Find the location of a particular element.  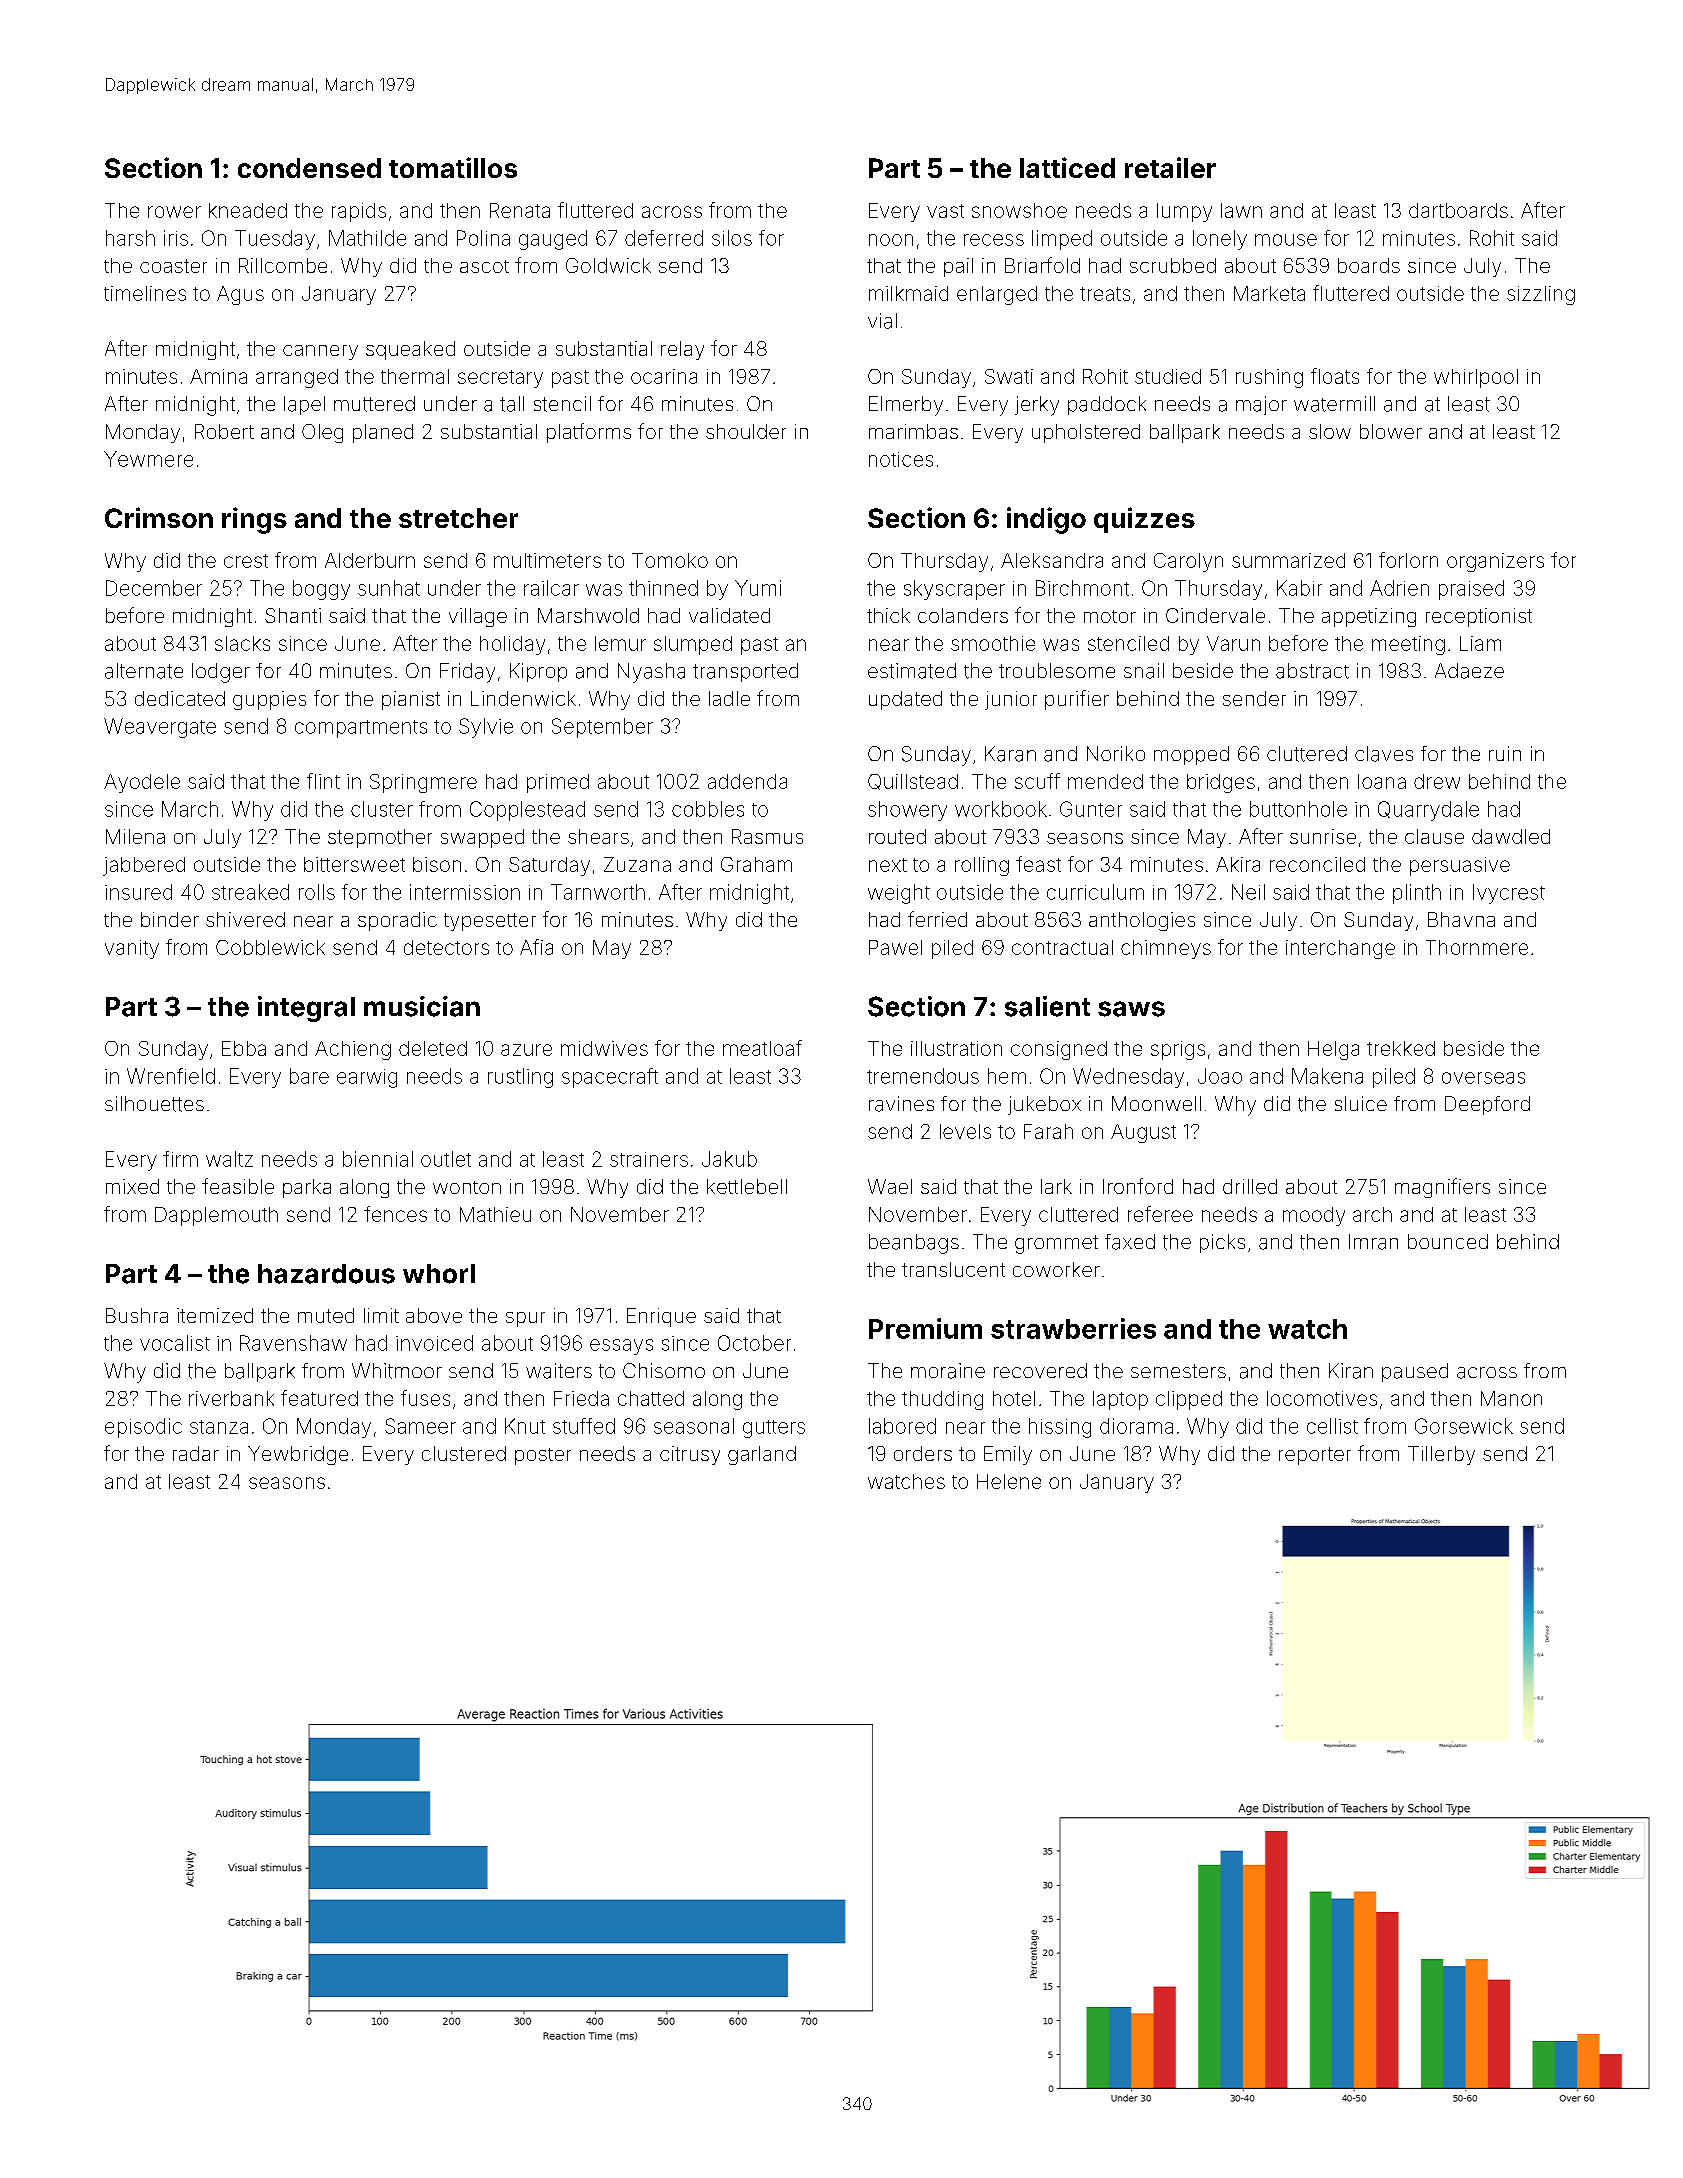

quizzes is located at coordinates (1144, 520).
